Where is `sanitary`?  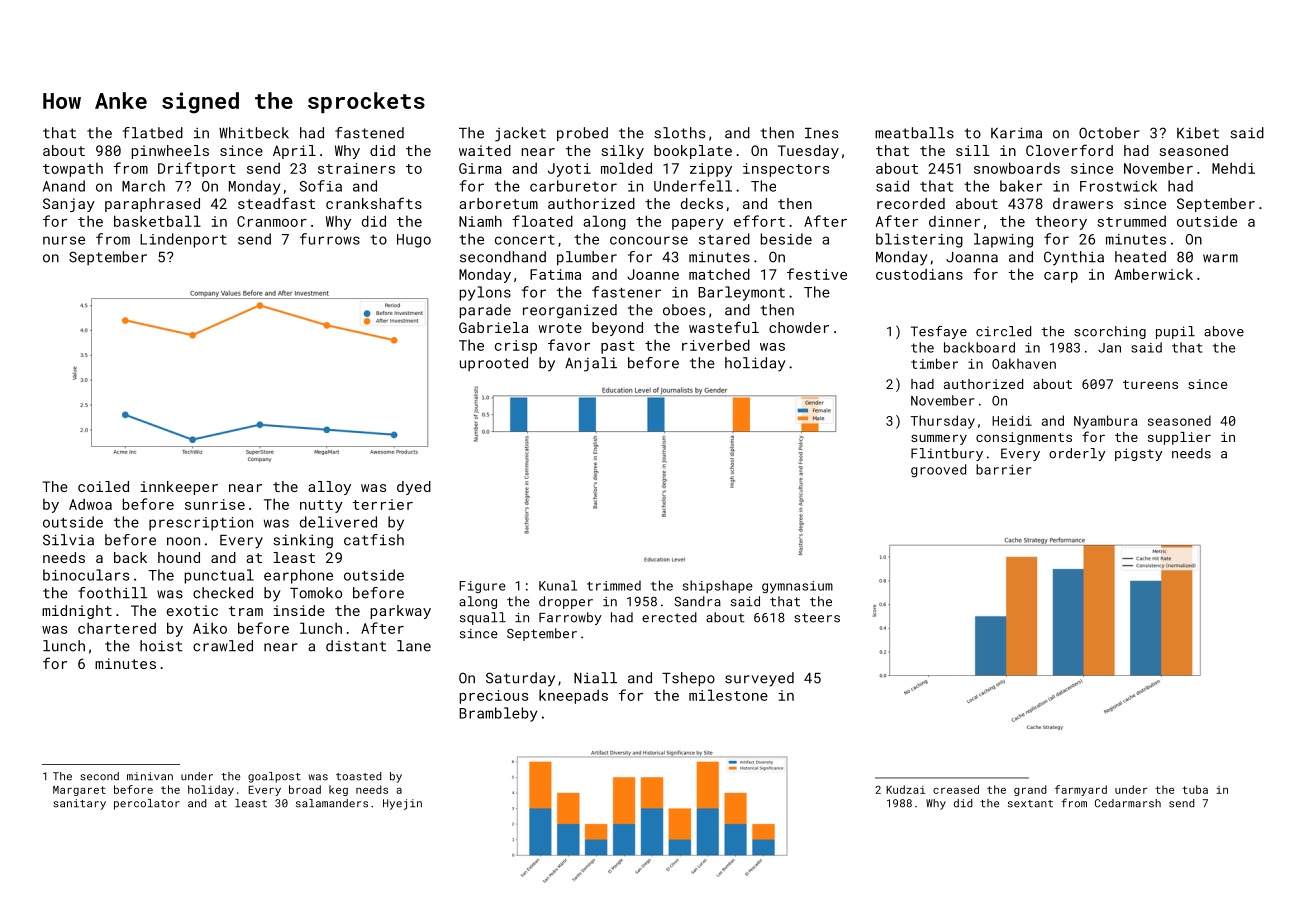
sanitary is located at coordinates (79, 804).
